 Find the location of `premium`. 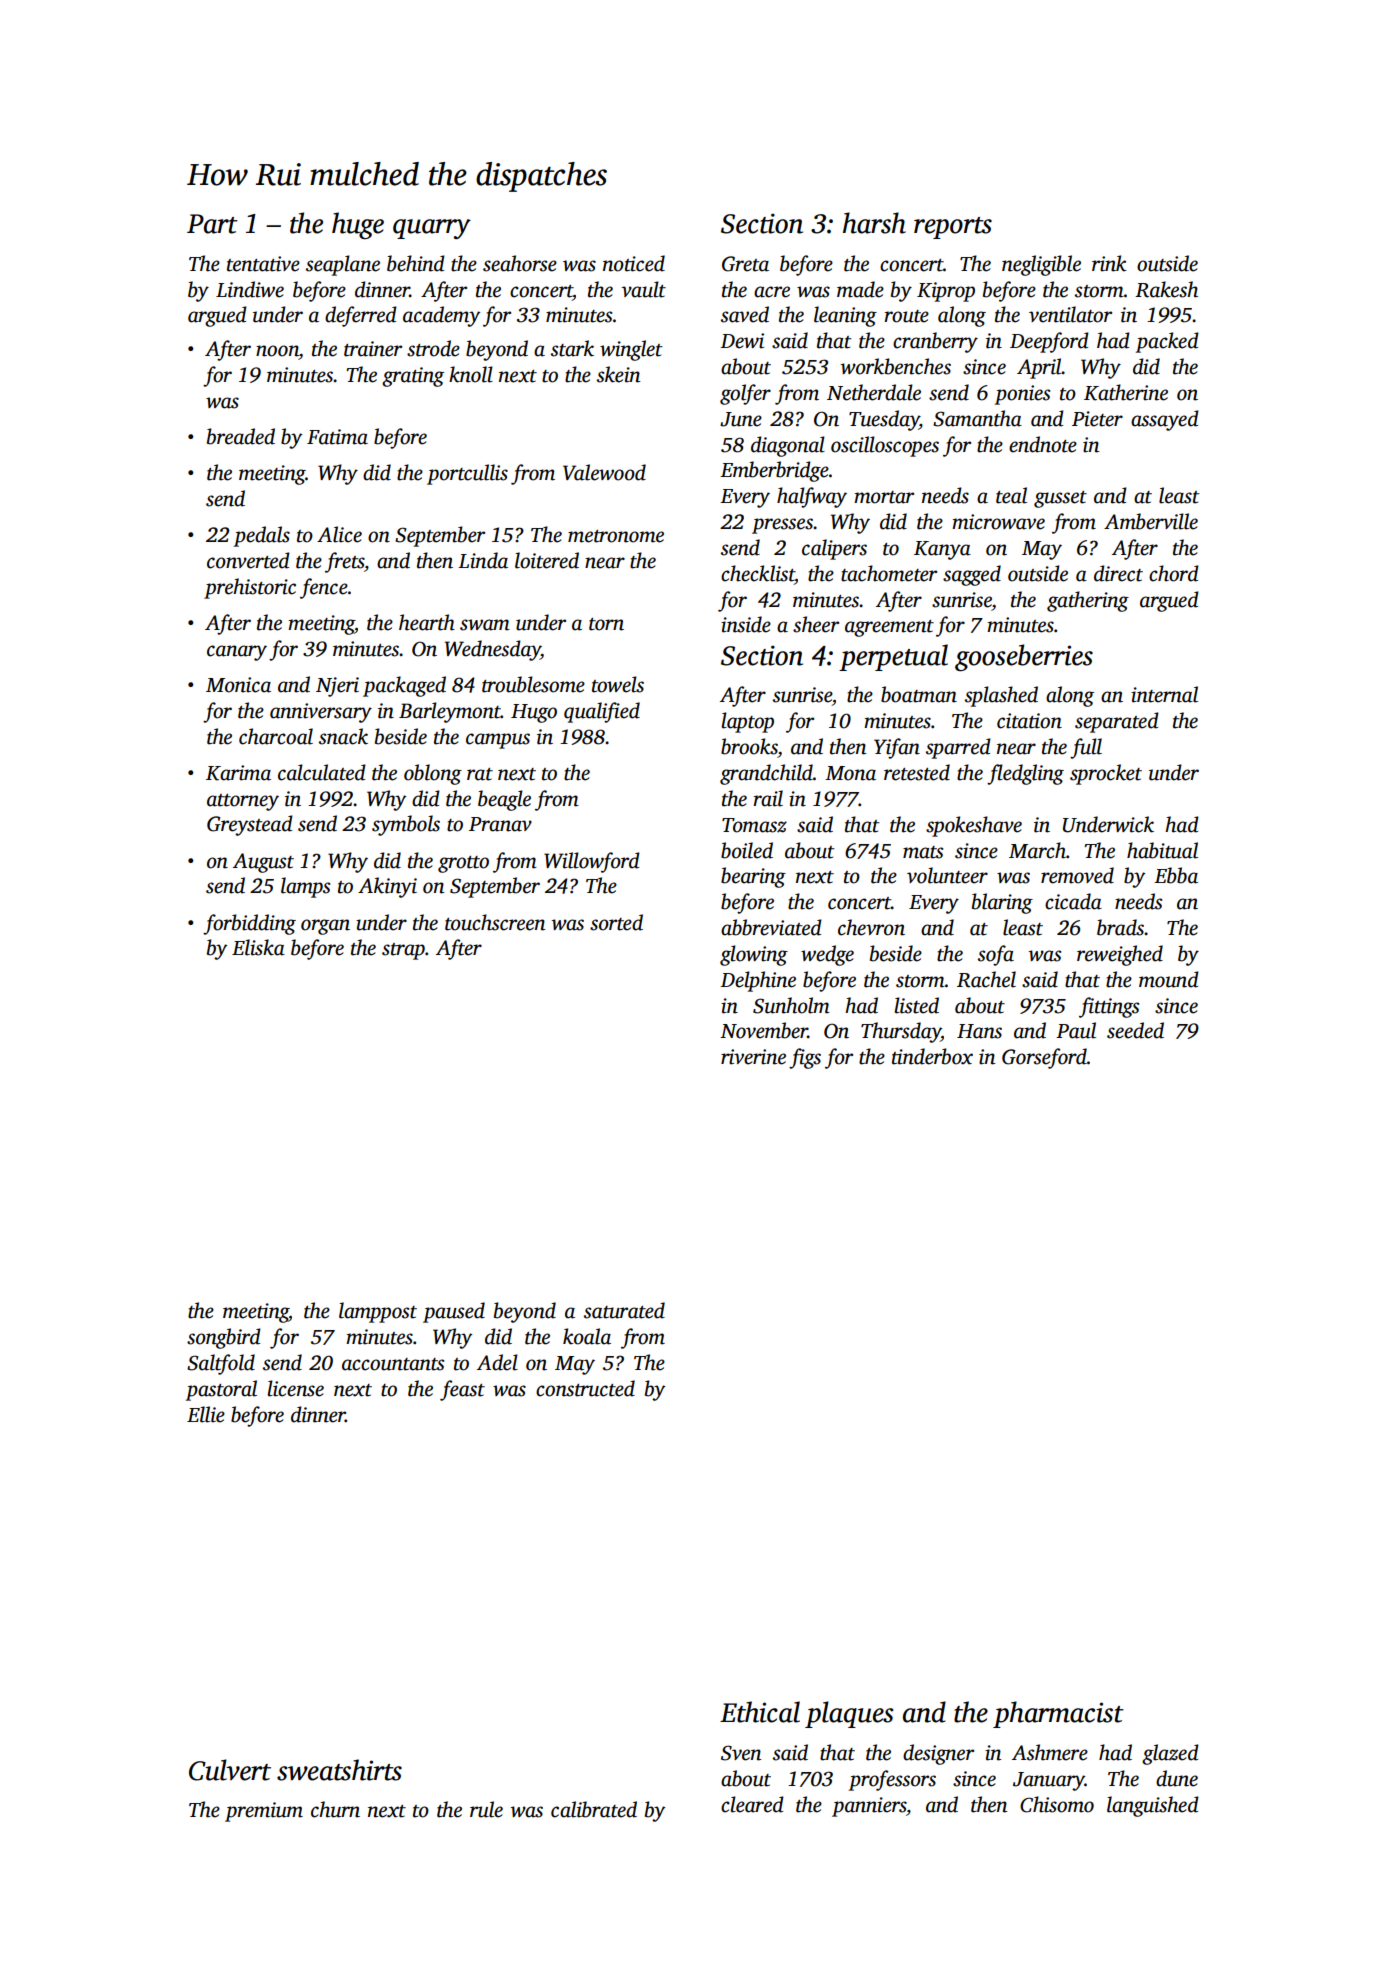

premium is located at coordinates (264, 1812).
